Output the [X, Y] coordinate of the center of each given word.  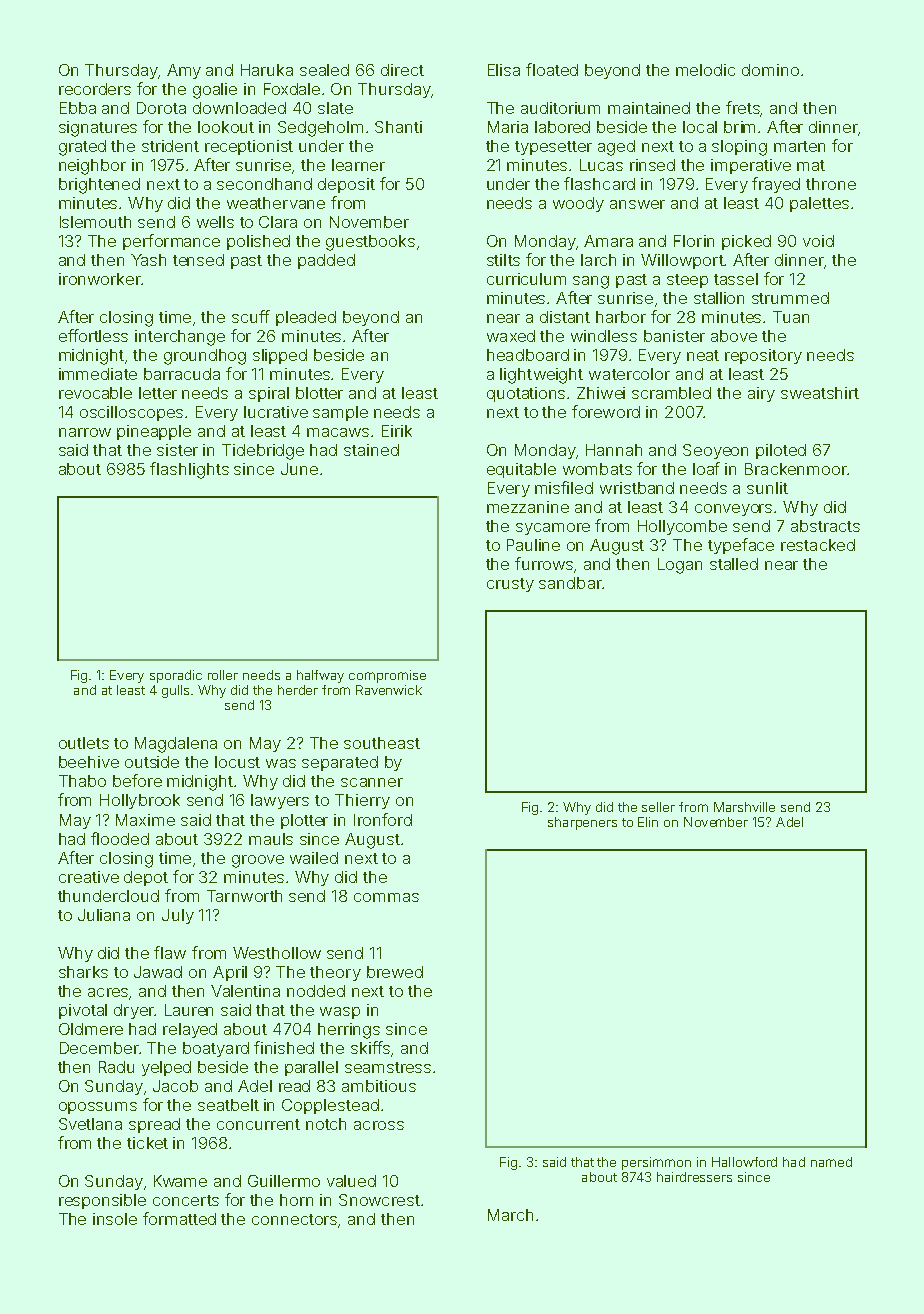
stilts [503, 260]
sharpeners [582, 823]
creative [89, 877]
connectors [295, 1221]
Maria [508, 127]
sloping [739, 148]
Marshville [744, 807]
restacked [818, 545]
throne [831, 184]
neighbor [92, 167]
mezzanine [528, 507]
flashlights [189, 470]
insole [115, 1219]
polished [258, 242]
